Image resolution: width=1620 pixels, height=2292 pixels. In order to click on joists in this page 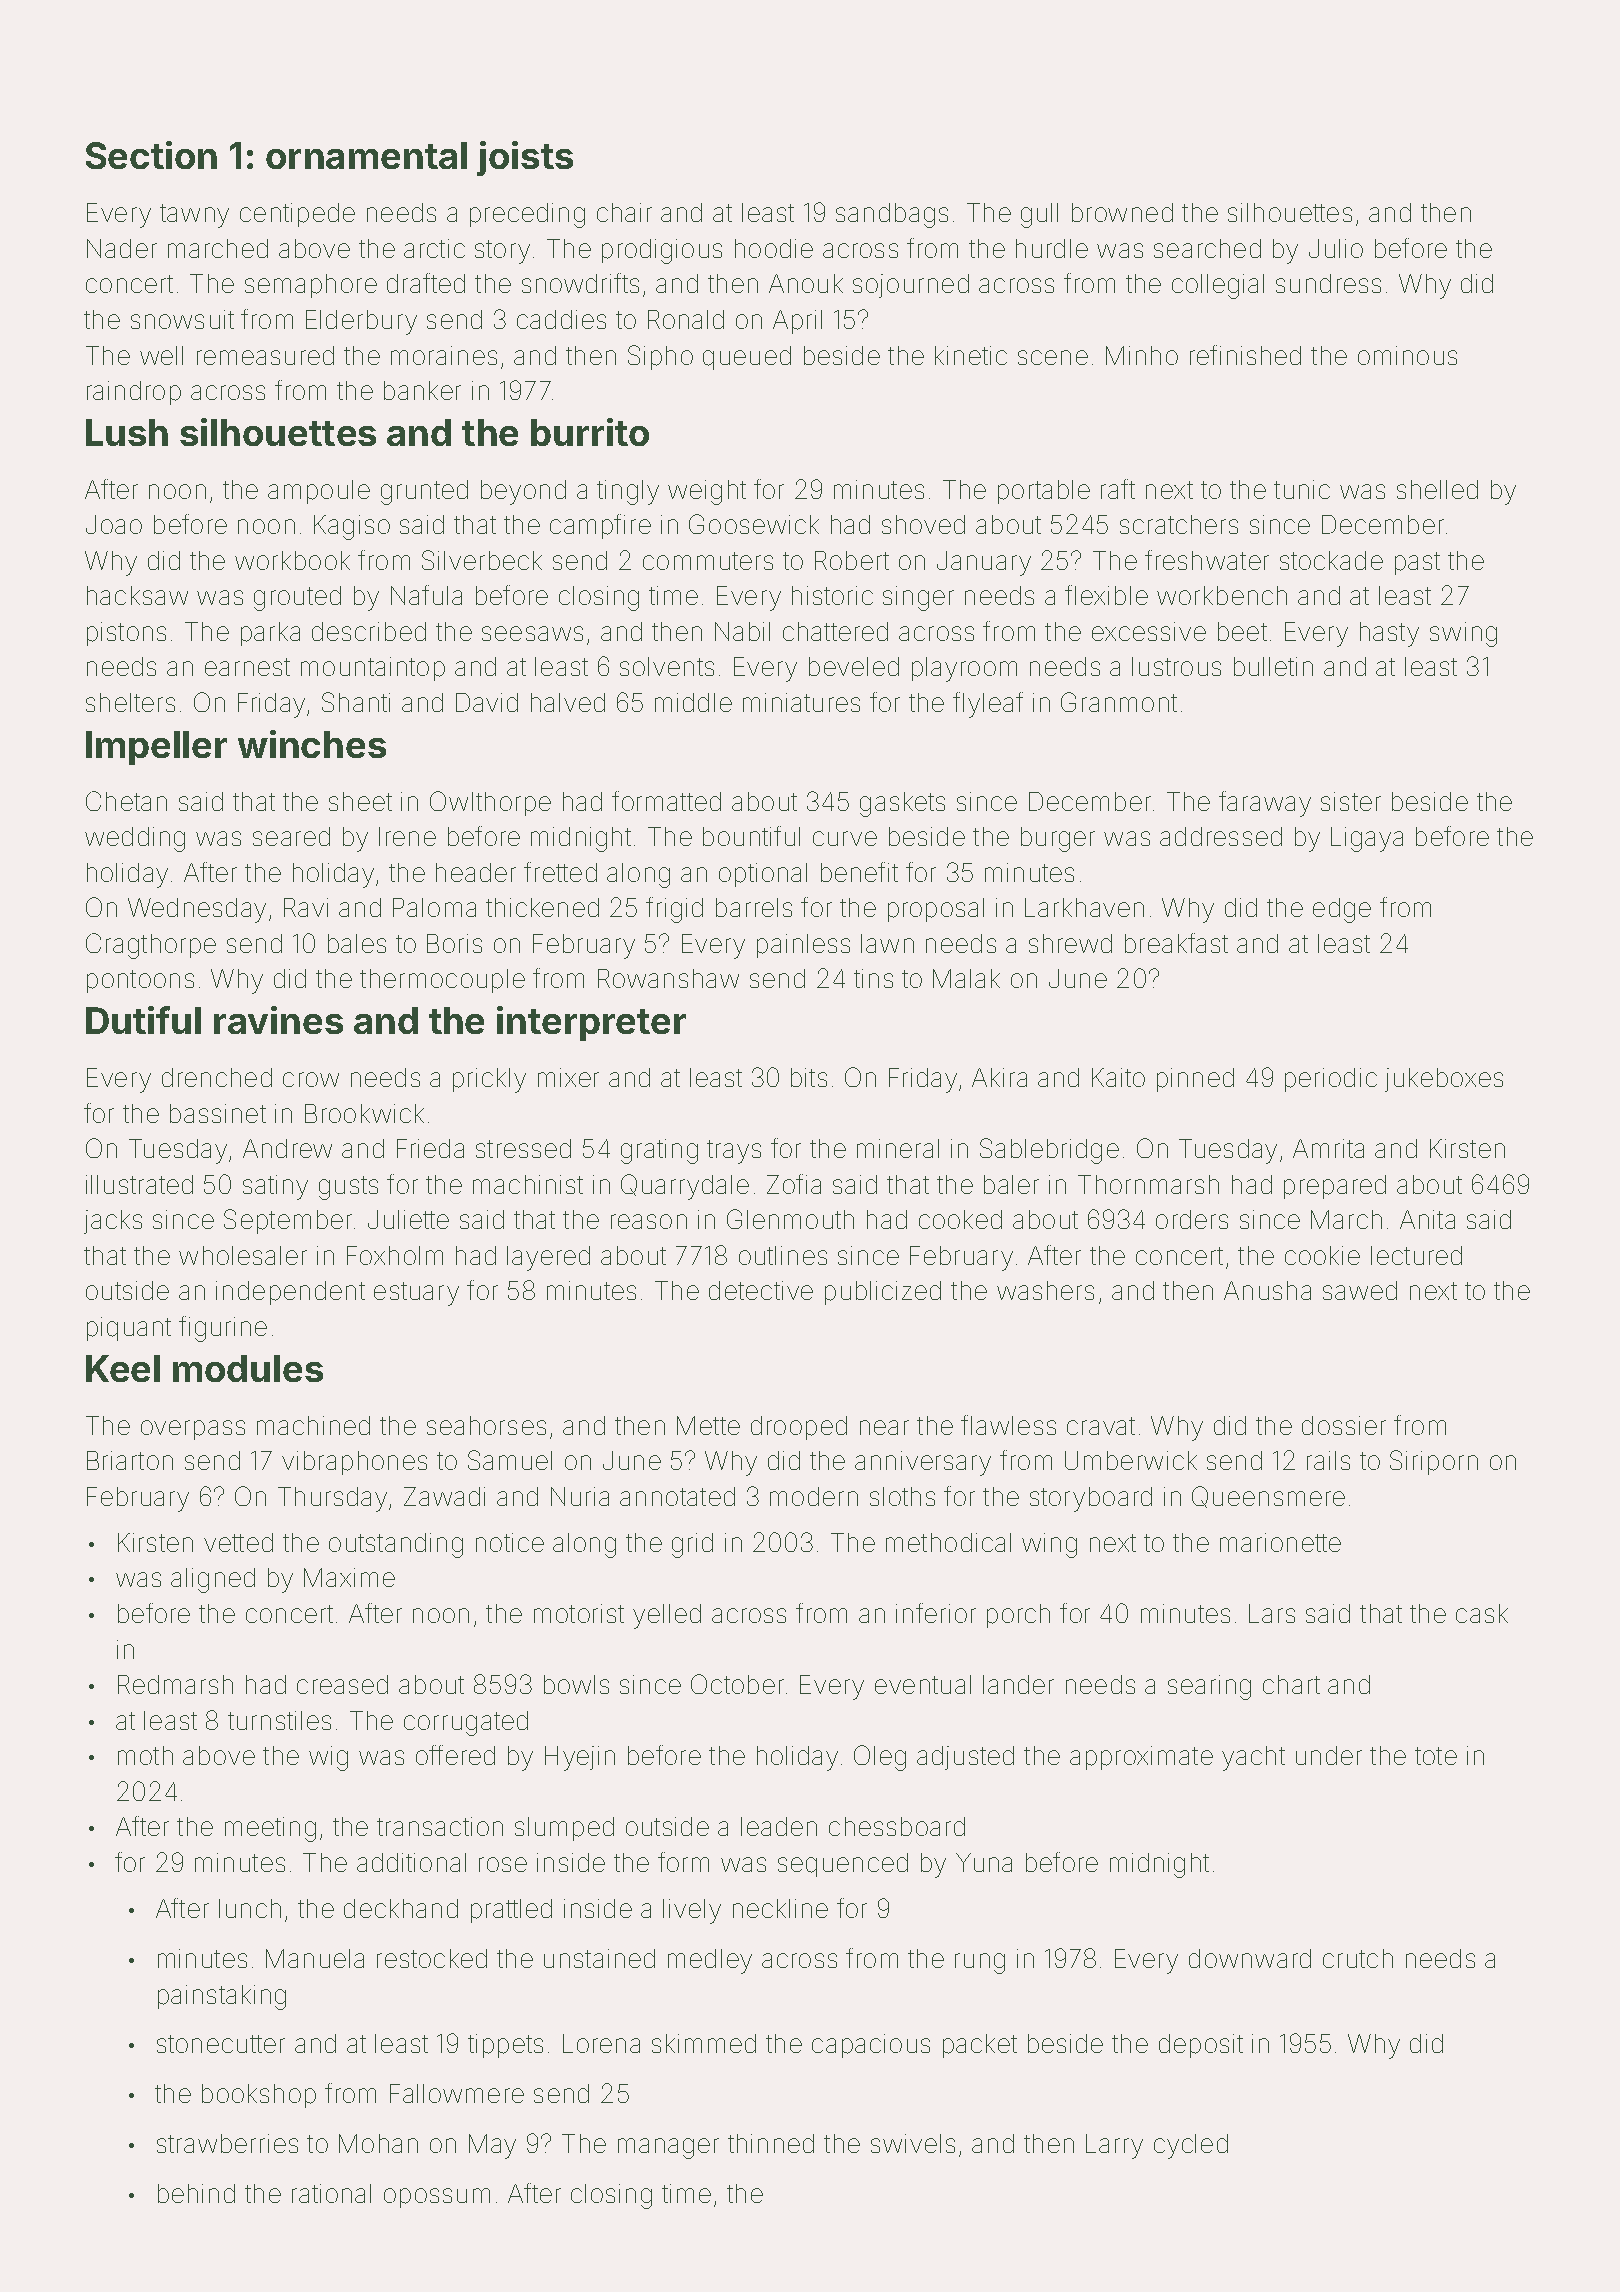, I will do `click(525, 158)`.
